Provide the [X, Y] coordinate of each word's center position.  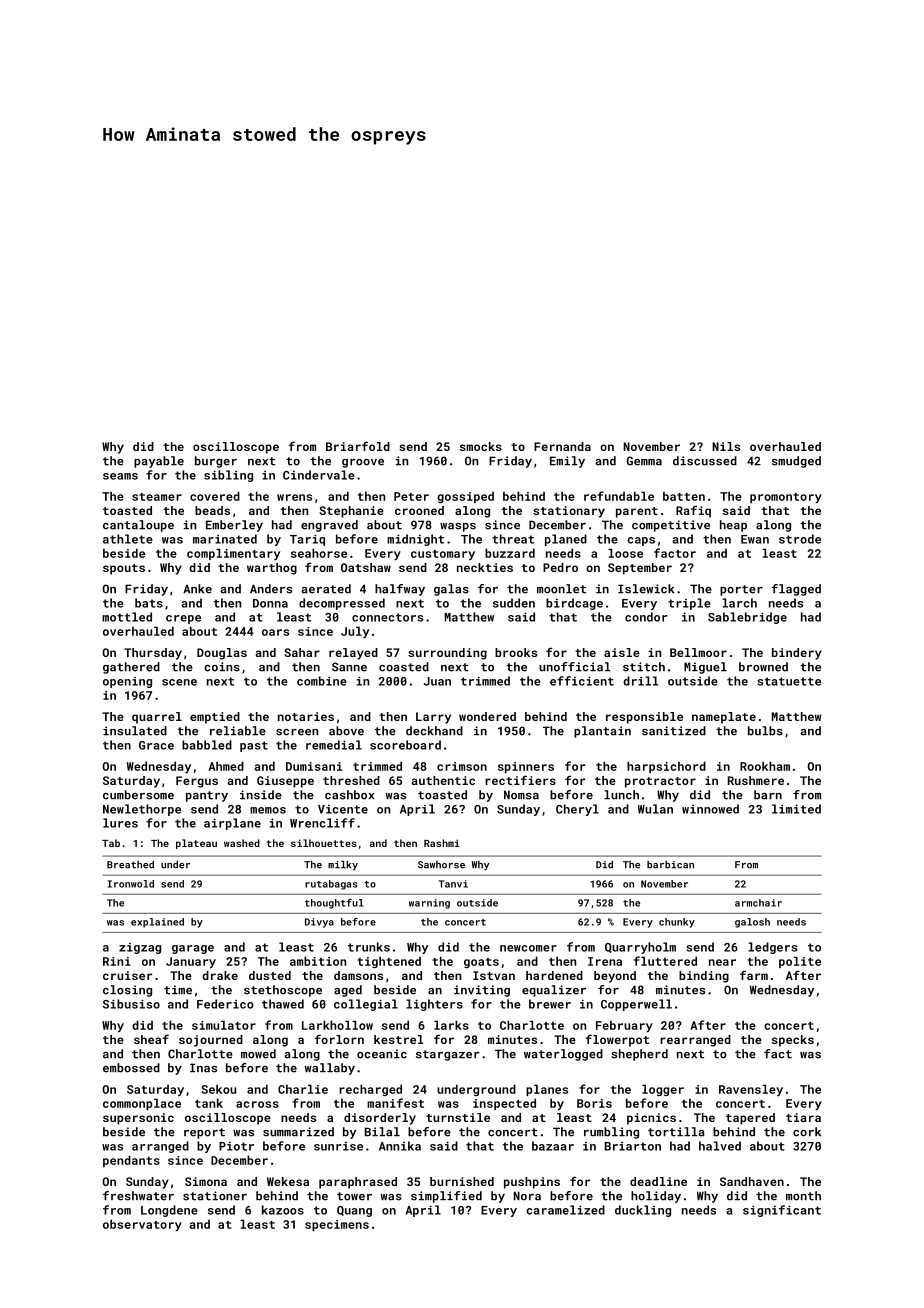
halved [720, 1146]
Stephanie [351, 512]
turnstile [458, 1117]
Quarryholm [640, 948]
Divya [319, 923]
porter [741, 590]
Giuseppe [285, 782]
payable [159, 462]
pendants [131, 1161]
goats [481, 963]
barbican [670, 865]
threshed [351, 780]
